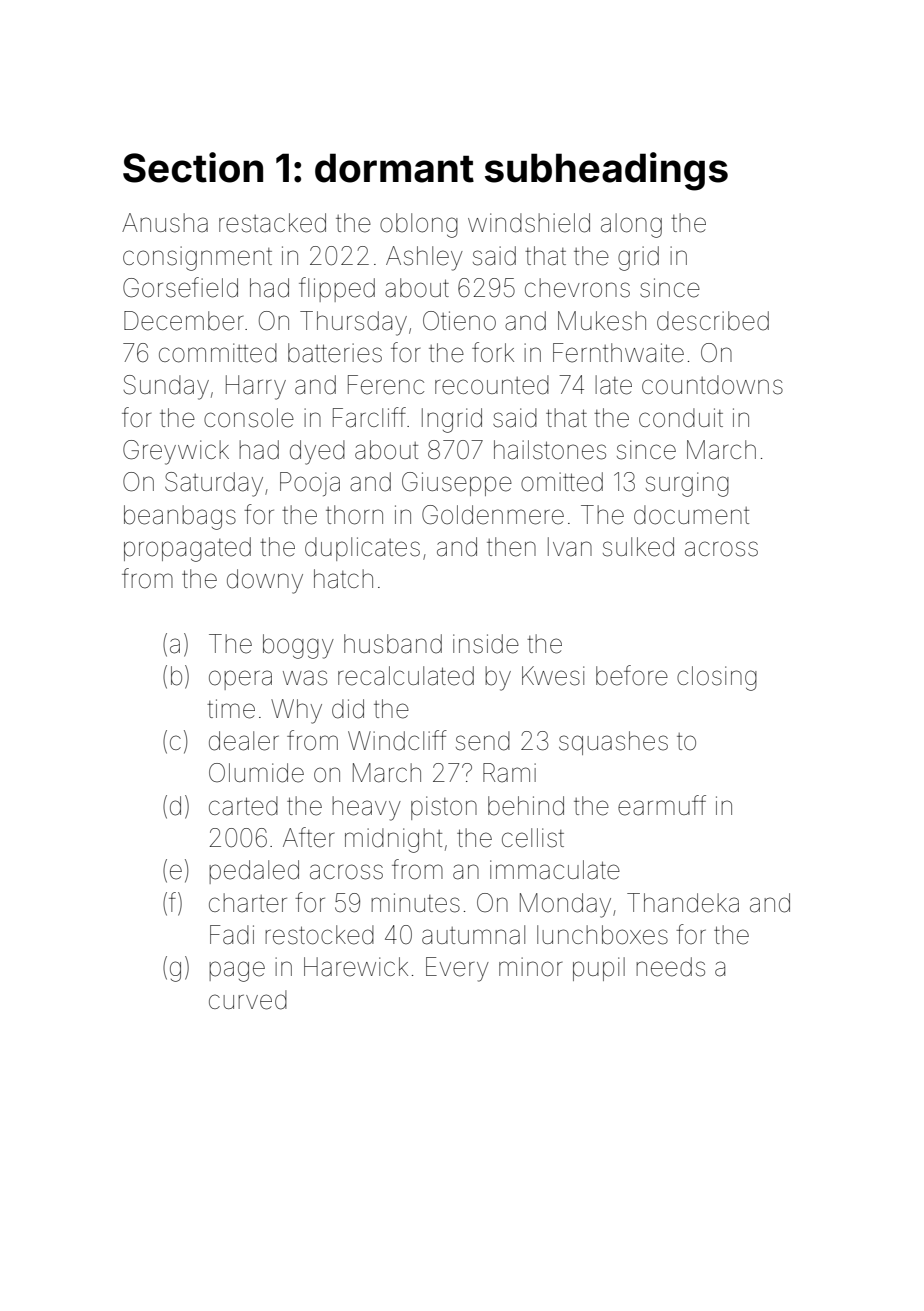  I want to click on Fadi, so click(232, 935).
